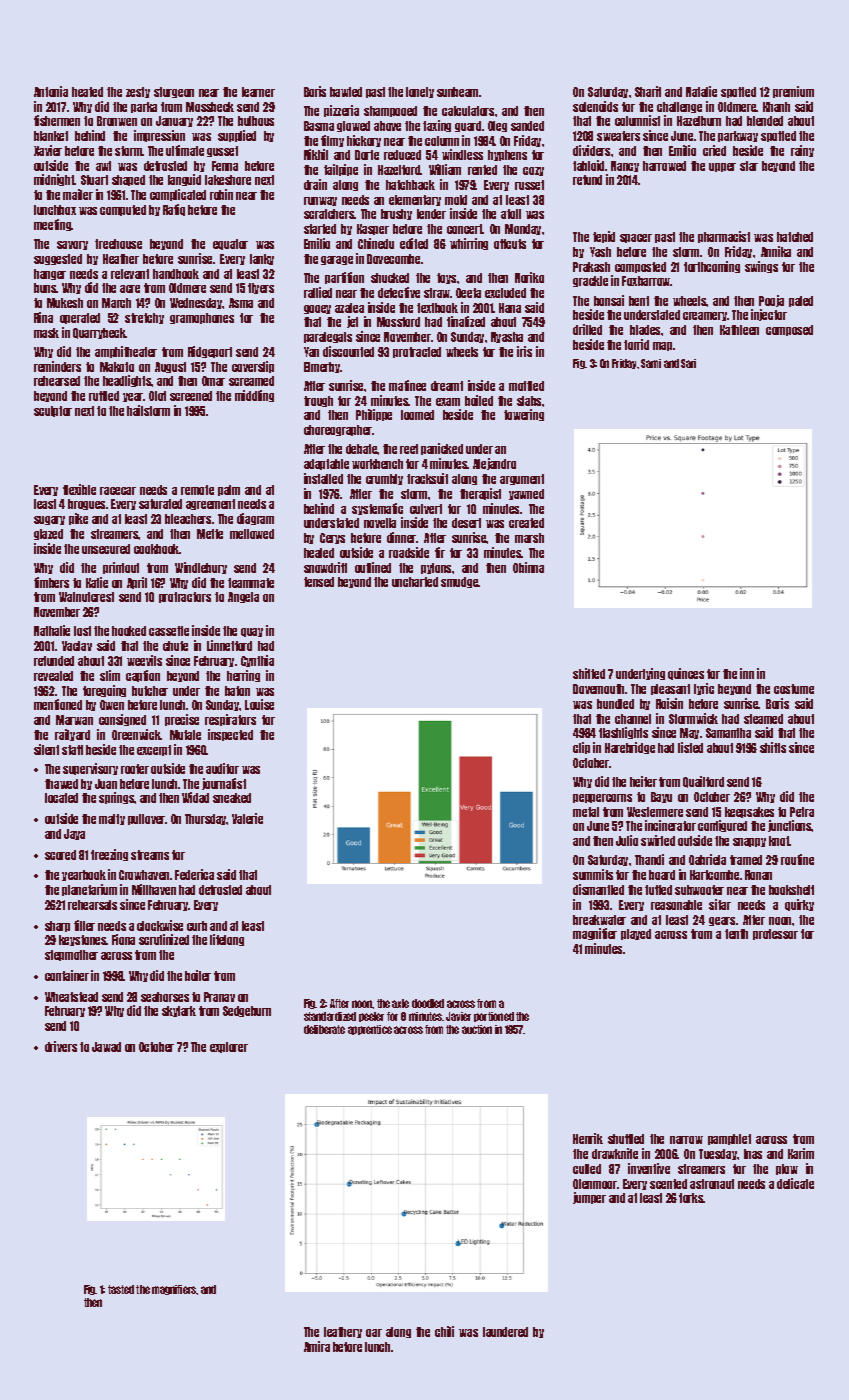 This screenshot has height=1400, width=849. What do you see at coordinates (57, 926) in the screenshot?
I see `sharp` at bounding box center [57, 926].
